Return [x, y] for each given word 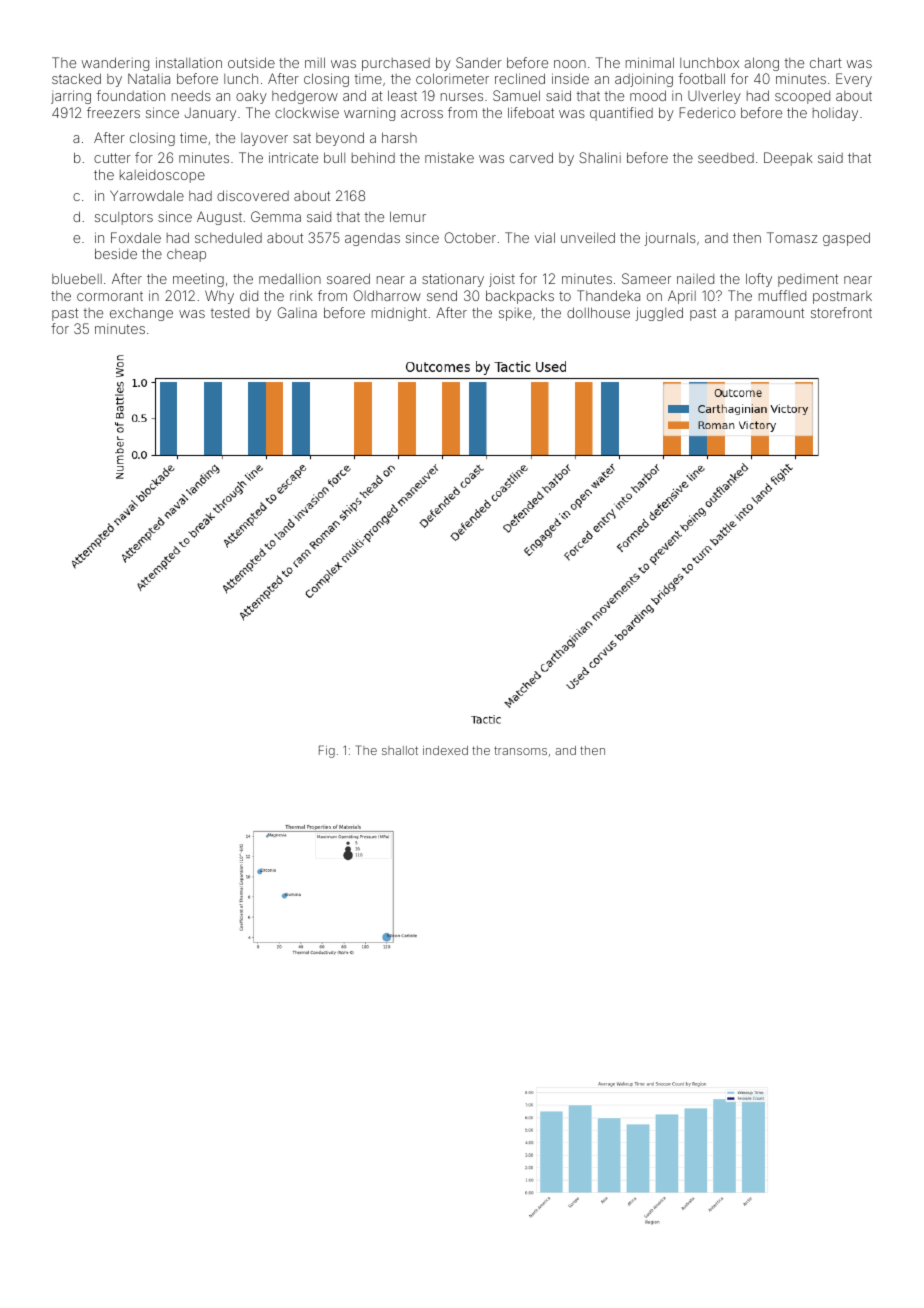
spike [515, 314]
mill [315, 62]
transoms [520, 750]
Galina [297, 312]
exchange [141, 314]
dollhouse [598, 312]
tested [230, 313]
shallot [400, 750]
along [762, 64]
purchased [396, 64]
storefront [841, 312]
